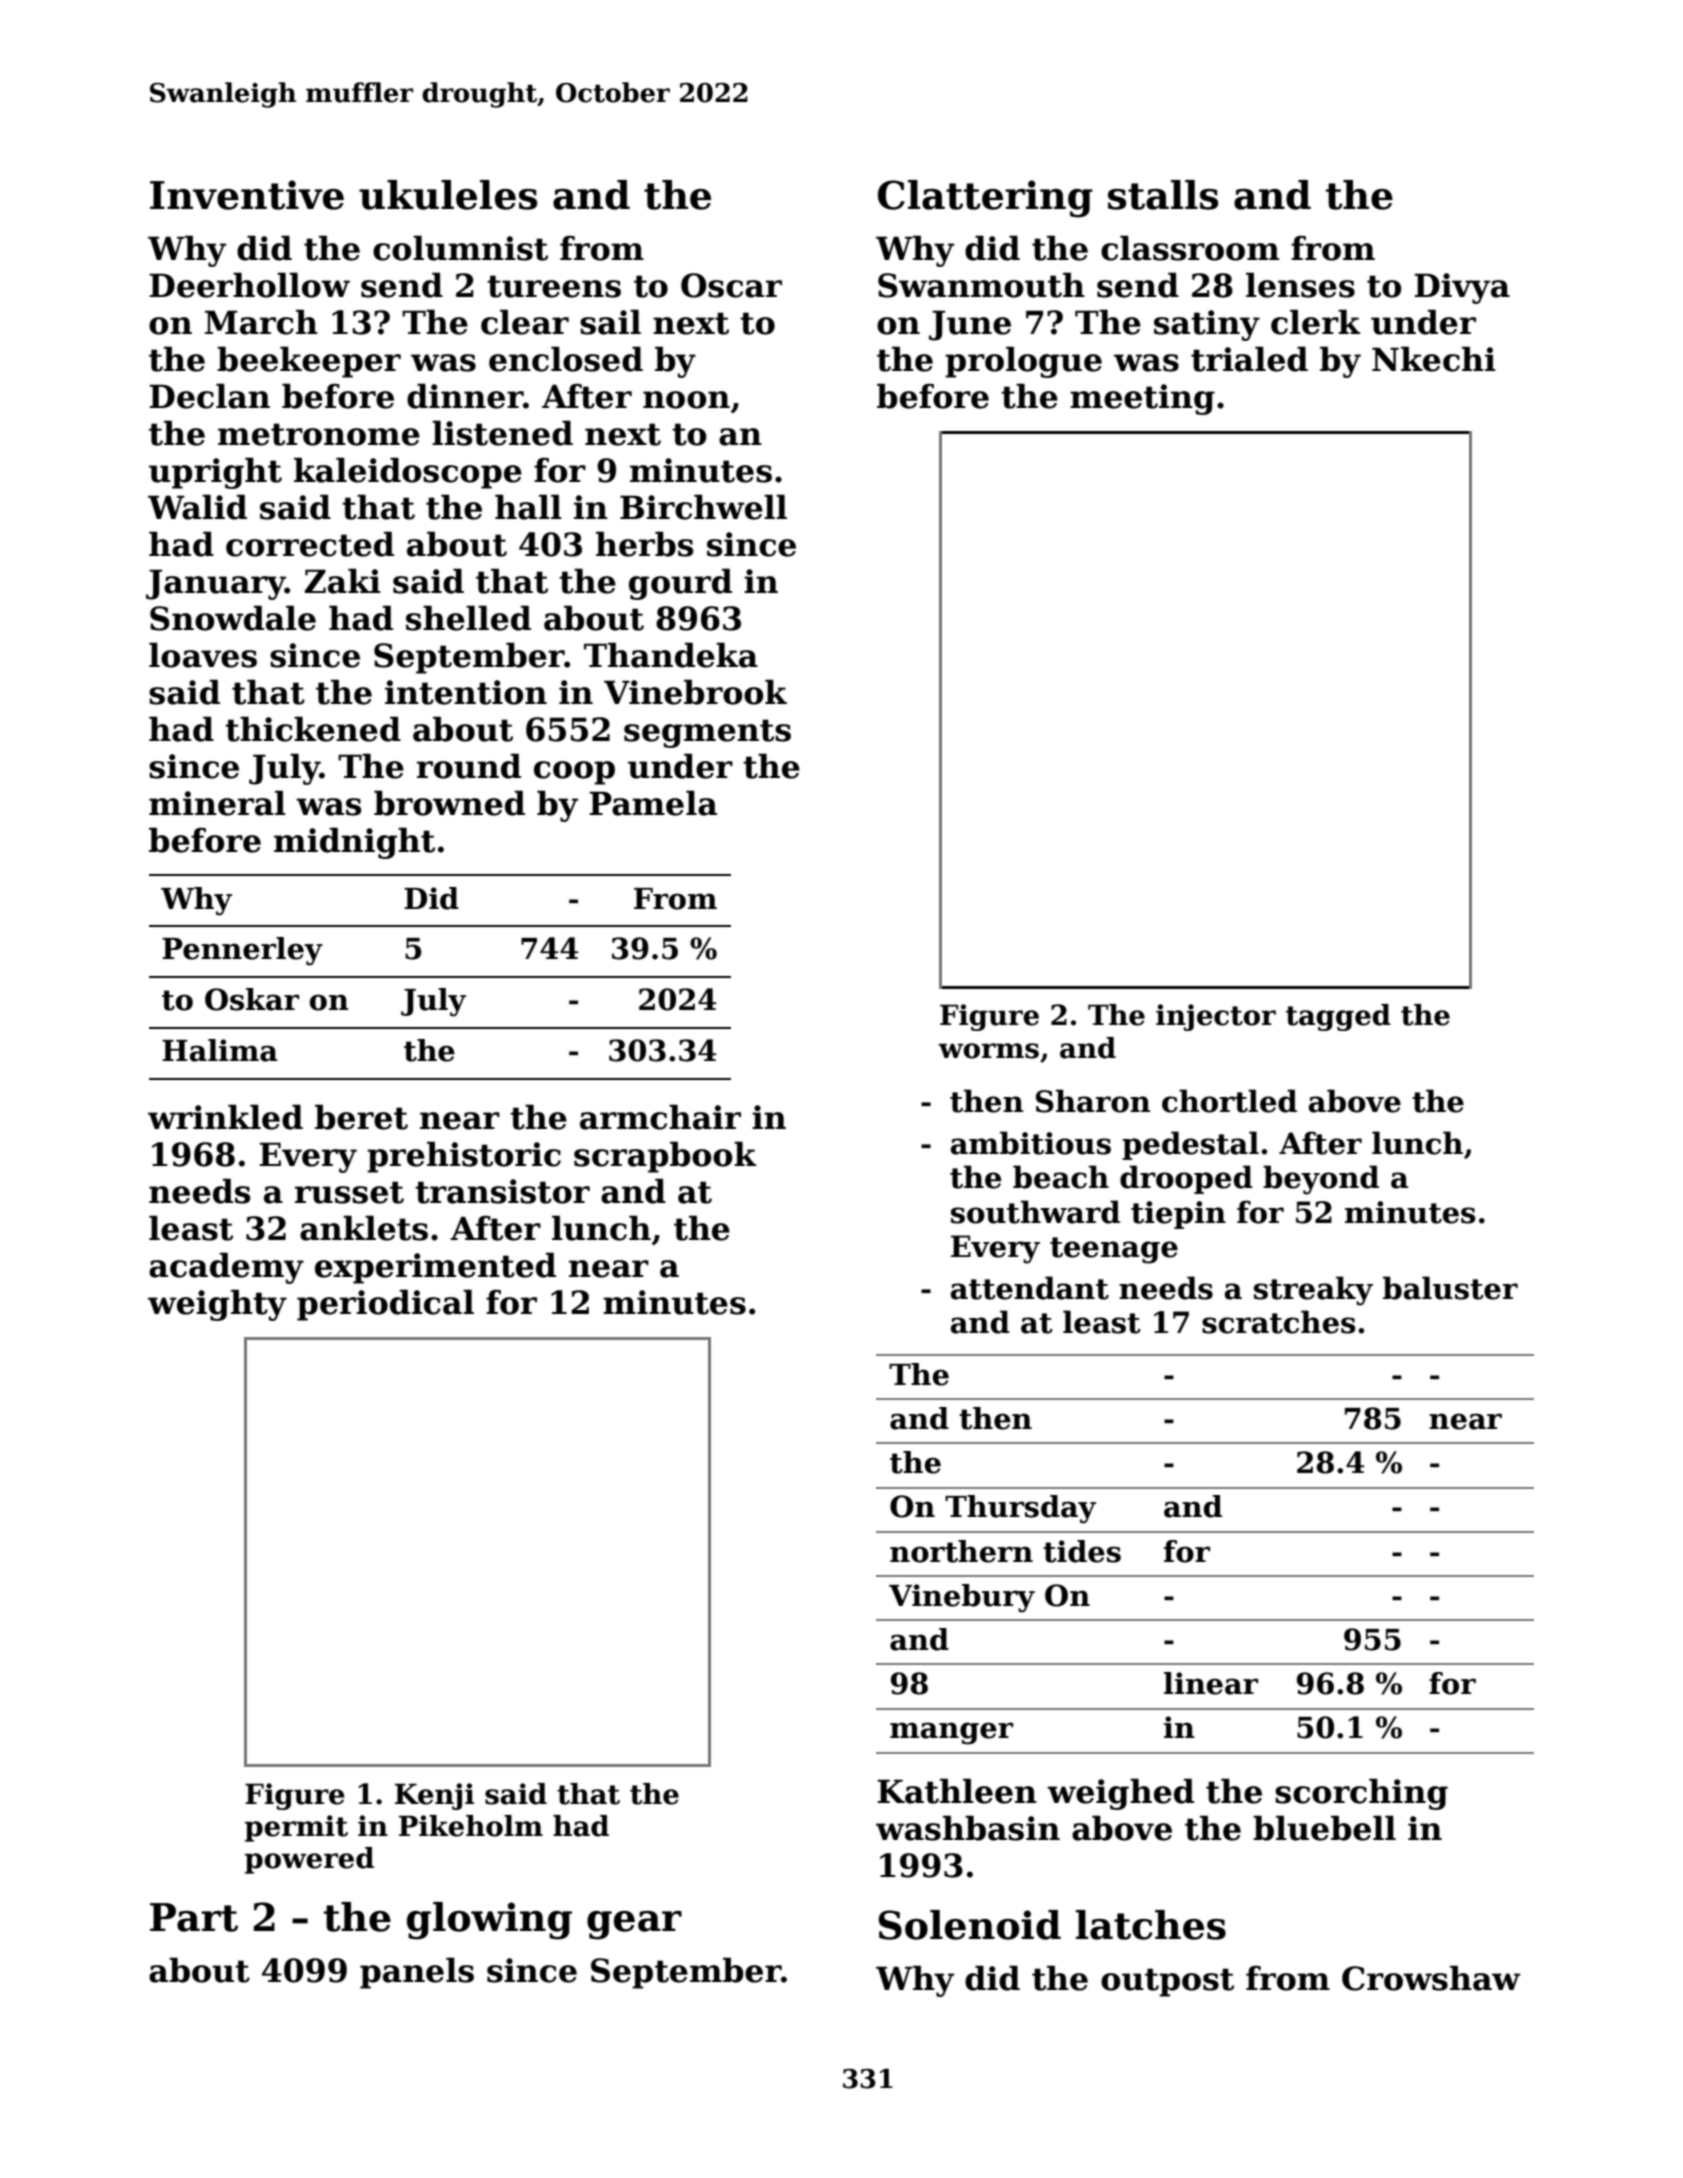 This screenshot has width=1683, height=2178. I want to click on Vinebrook, so click(695, 692).
